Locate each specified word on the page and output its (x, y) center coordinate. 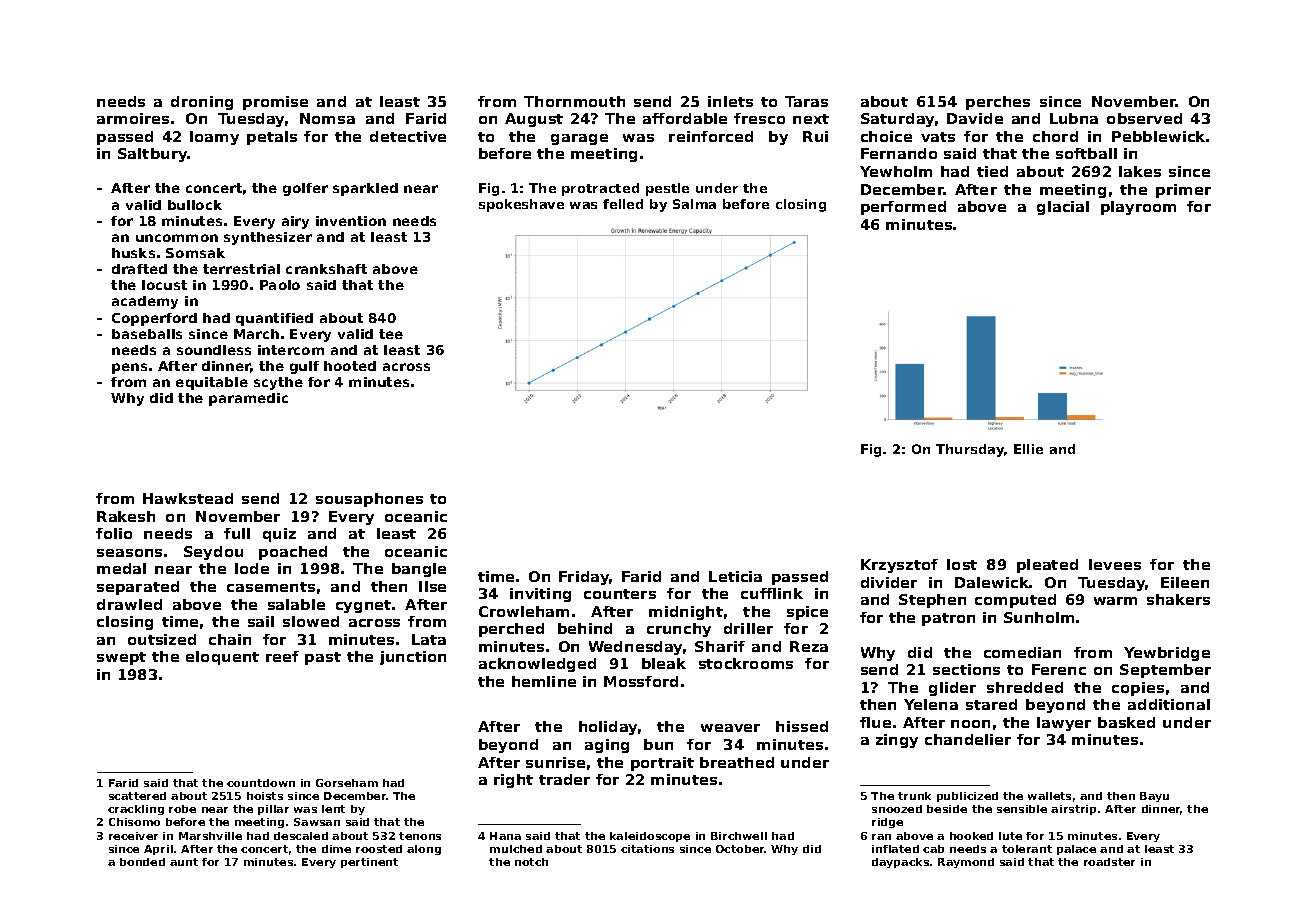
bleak (664, 663)
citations (647, 849)
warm (1115, 601)
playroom (1138, 208)
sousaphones (369, 500)
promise (275, 103)
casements (271, 587)
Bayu (1154, 797)
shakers (1178, 599)
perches (998, 103)
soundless (214, 350)
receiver (133, 836)
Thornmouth (574, 101)
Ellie (1028, 449)
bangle (419, 570)
